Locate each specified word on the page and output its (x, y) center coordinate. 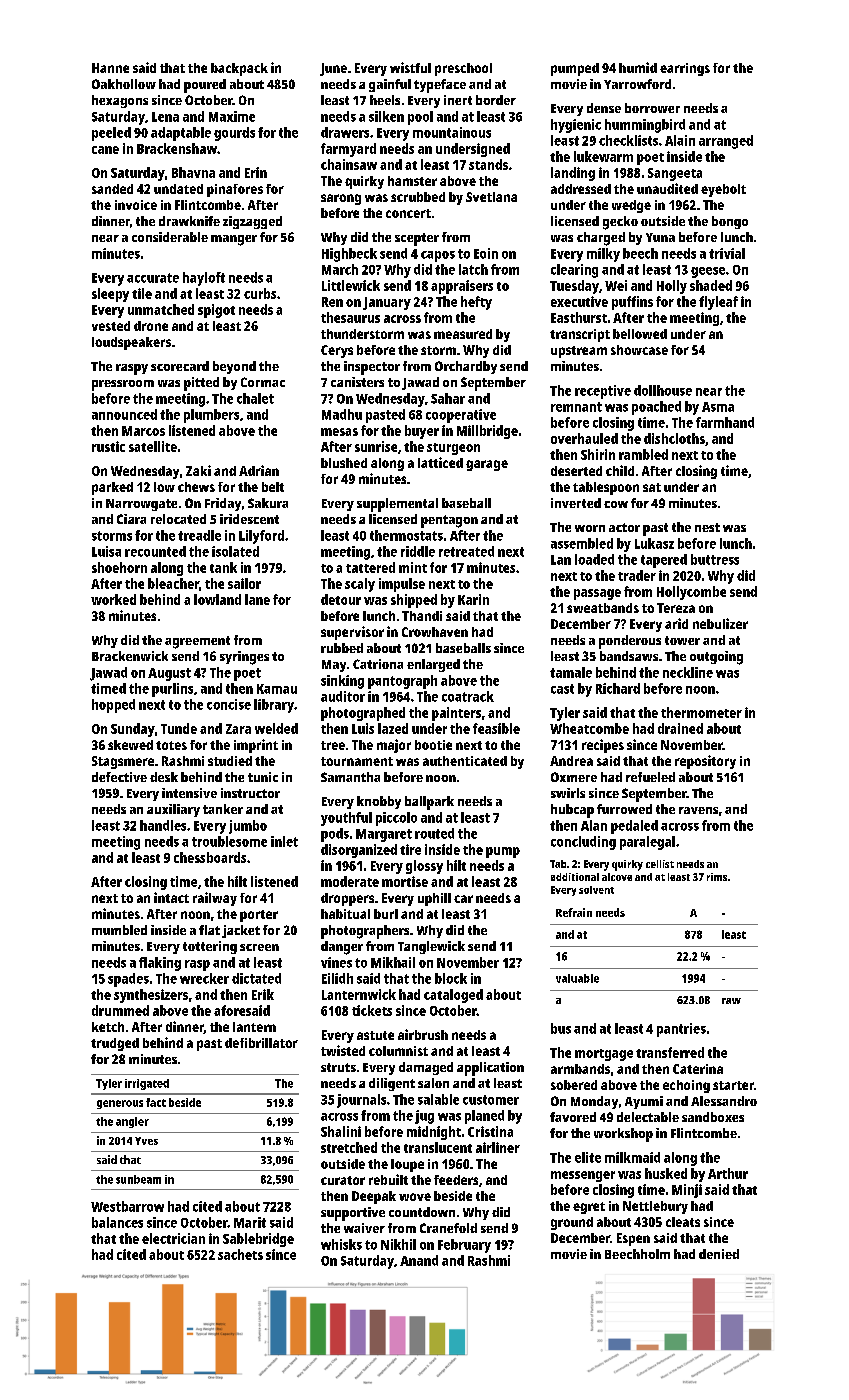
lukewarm (603, 156)
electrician (173, 1238)
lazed (393, 728)
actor (624, 527)
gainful (390, 85)
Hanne (110, 68)
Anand (419, 1260)
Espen (633, 1239)
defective (119, 777)
